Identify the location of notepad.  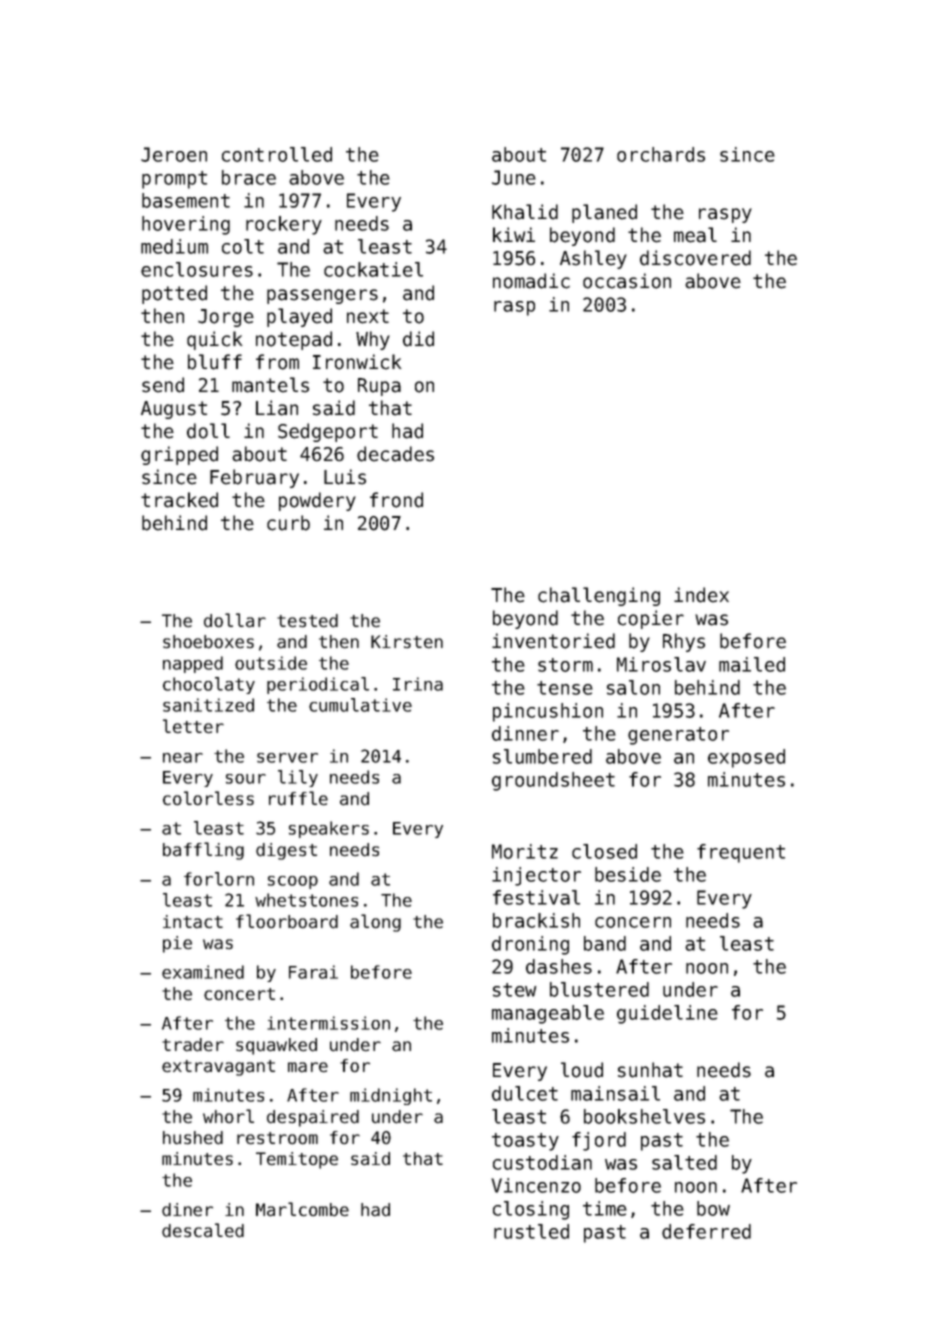
(294, 340).
